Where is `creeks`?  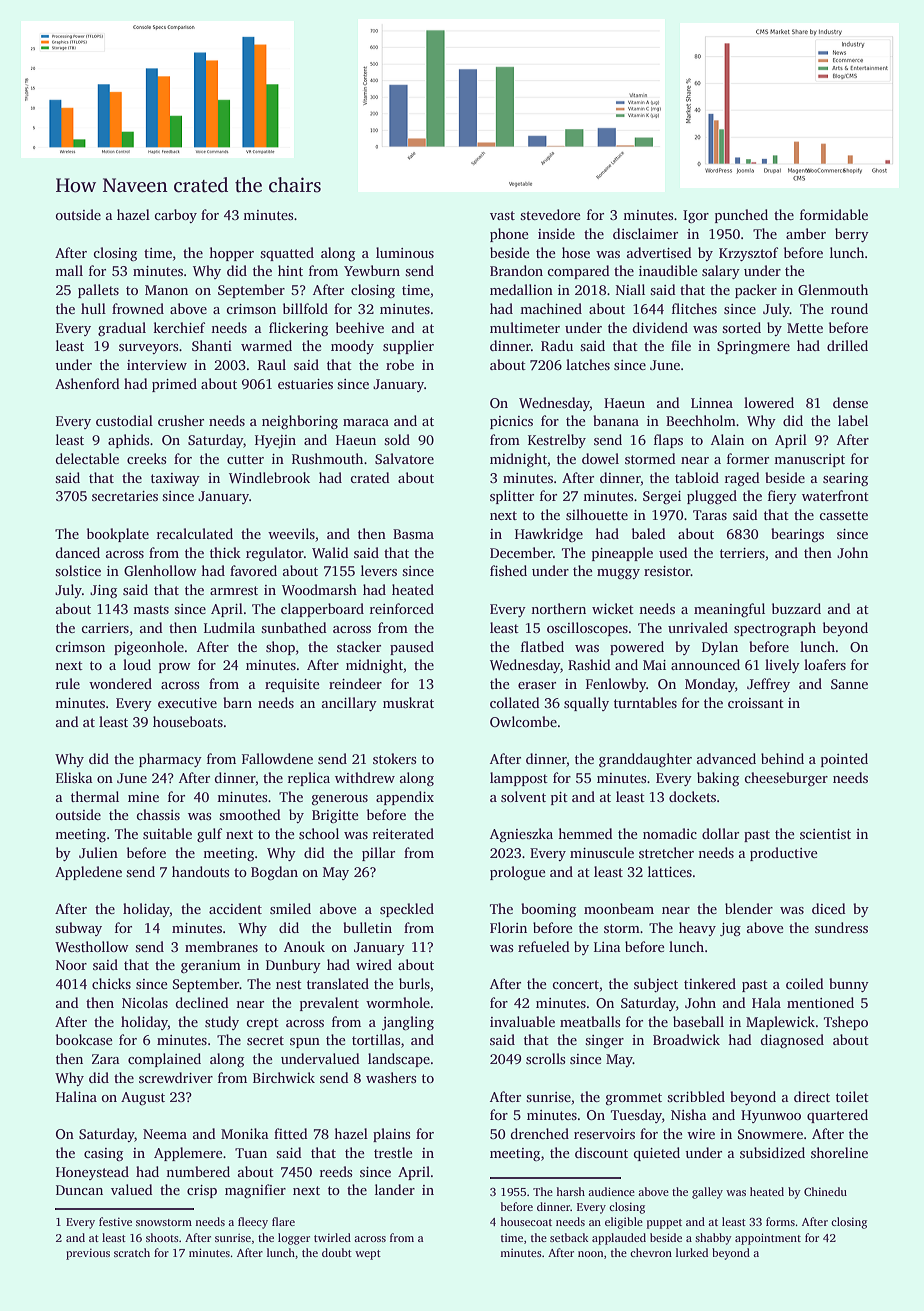 creeks is located at coordinates (146, 458).
